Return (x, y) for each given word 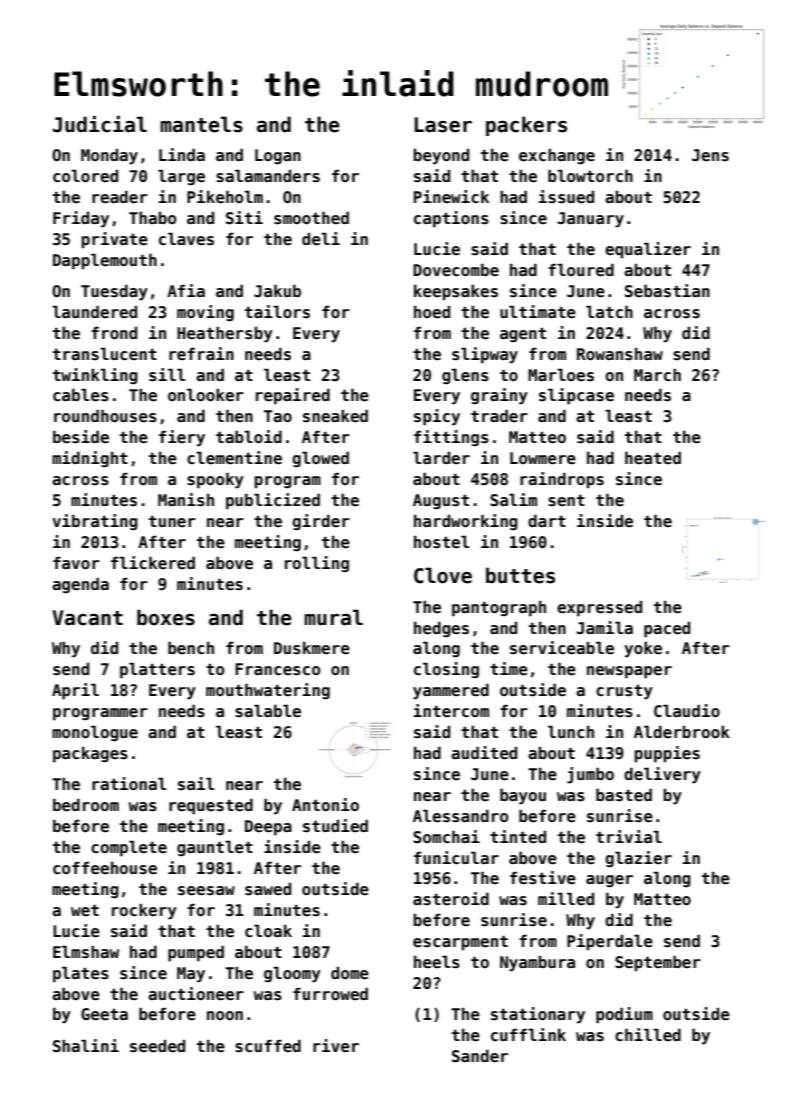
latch (609, 312)
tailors (277, 312)
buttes (520, 575)
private (114, 240)
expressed (599, 609)
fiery (182, 438)
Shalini (86, 1046)
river (336, 1046)
